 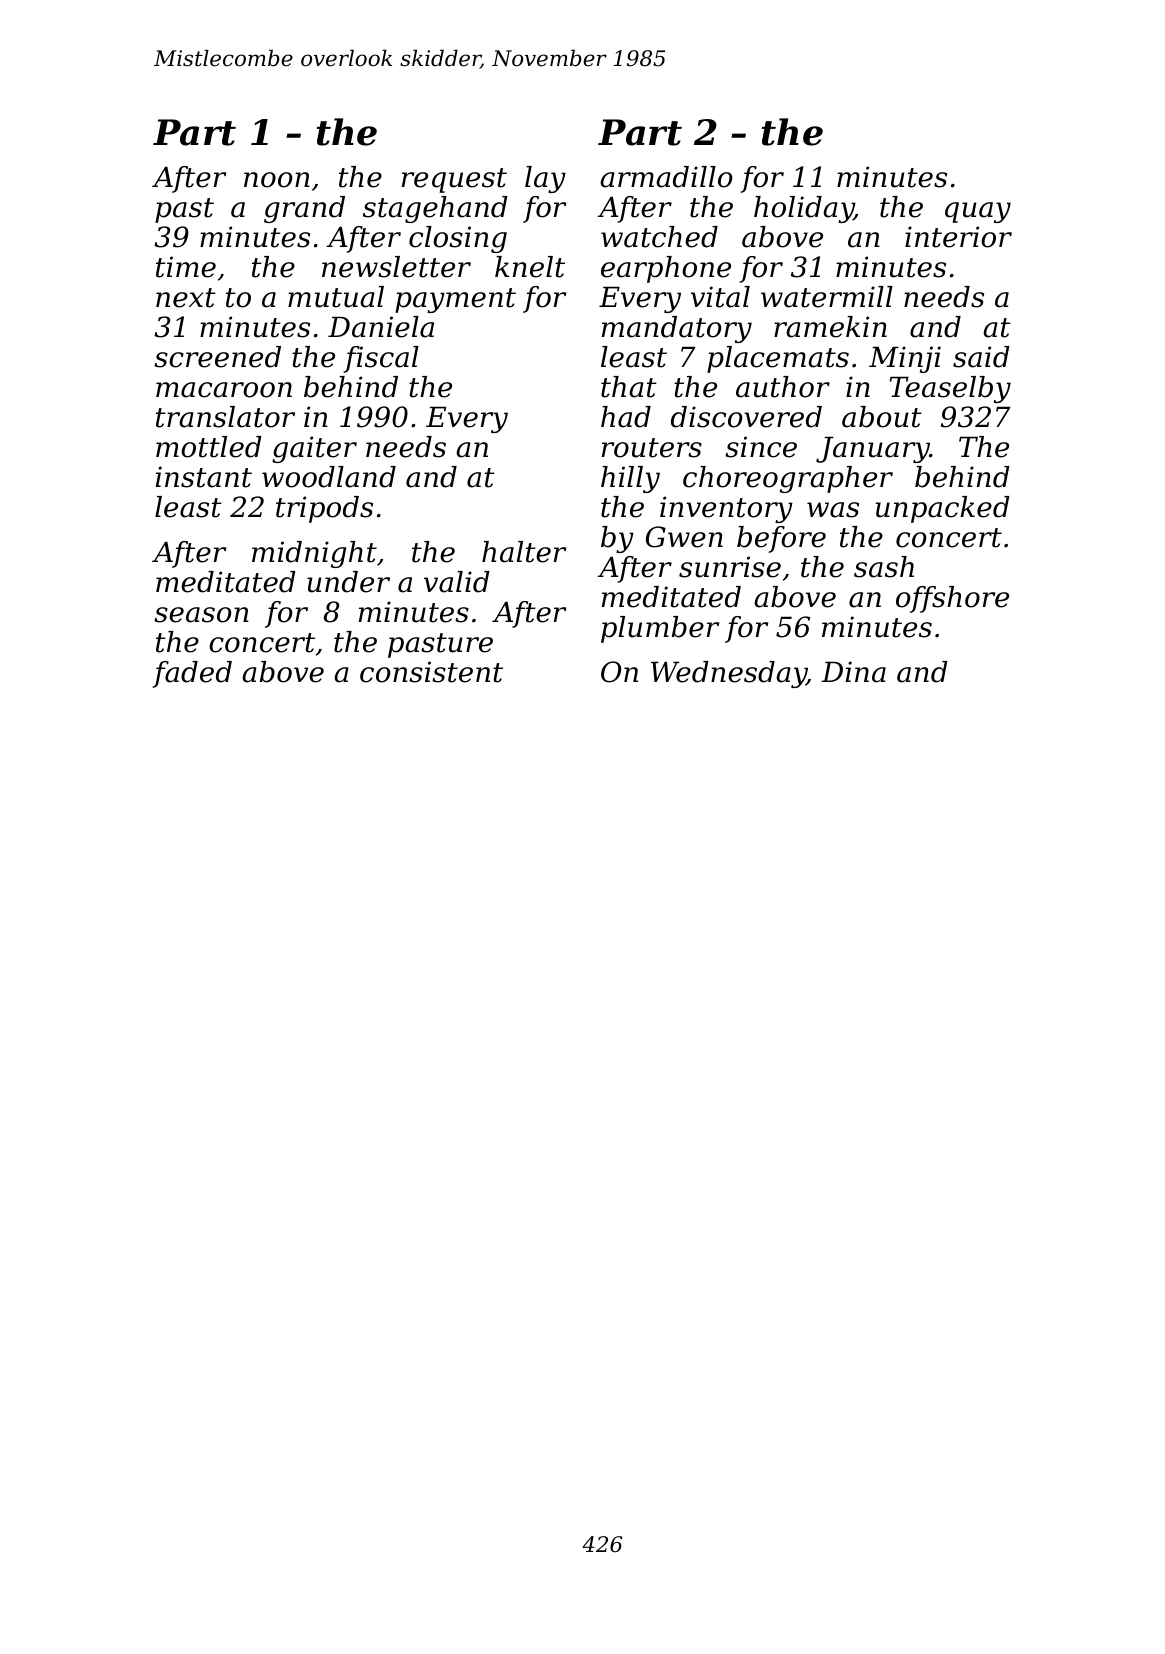 What do you see at coordinates (853, 672) in the screenshot?
I see `Dina` at bounding box center [853, 672].
